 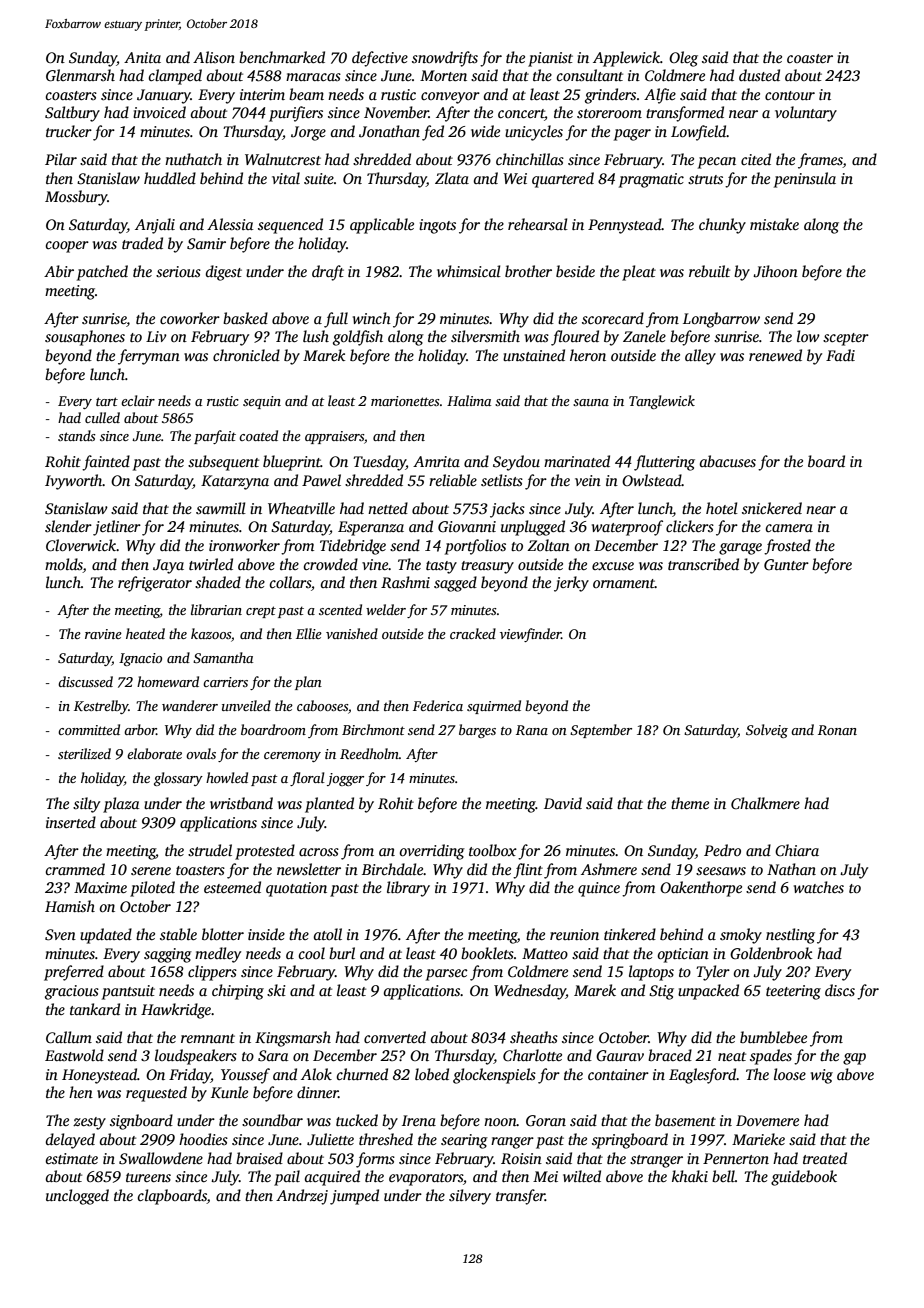 I want to click on library, so click(x=408, y=889).
